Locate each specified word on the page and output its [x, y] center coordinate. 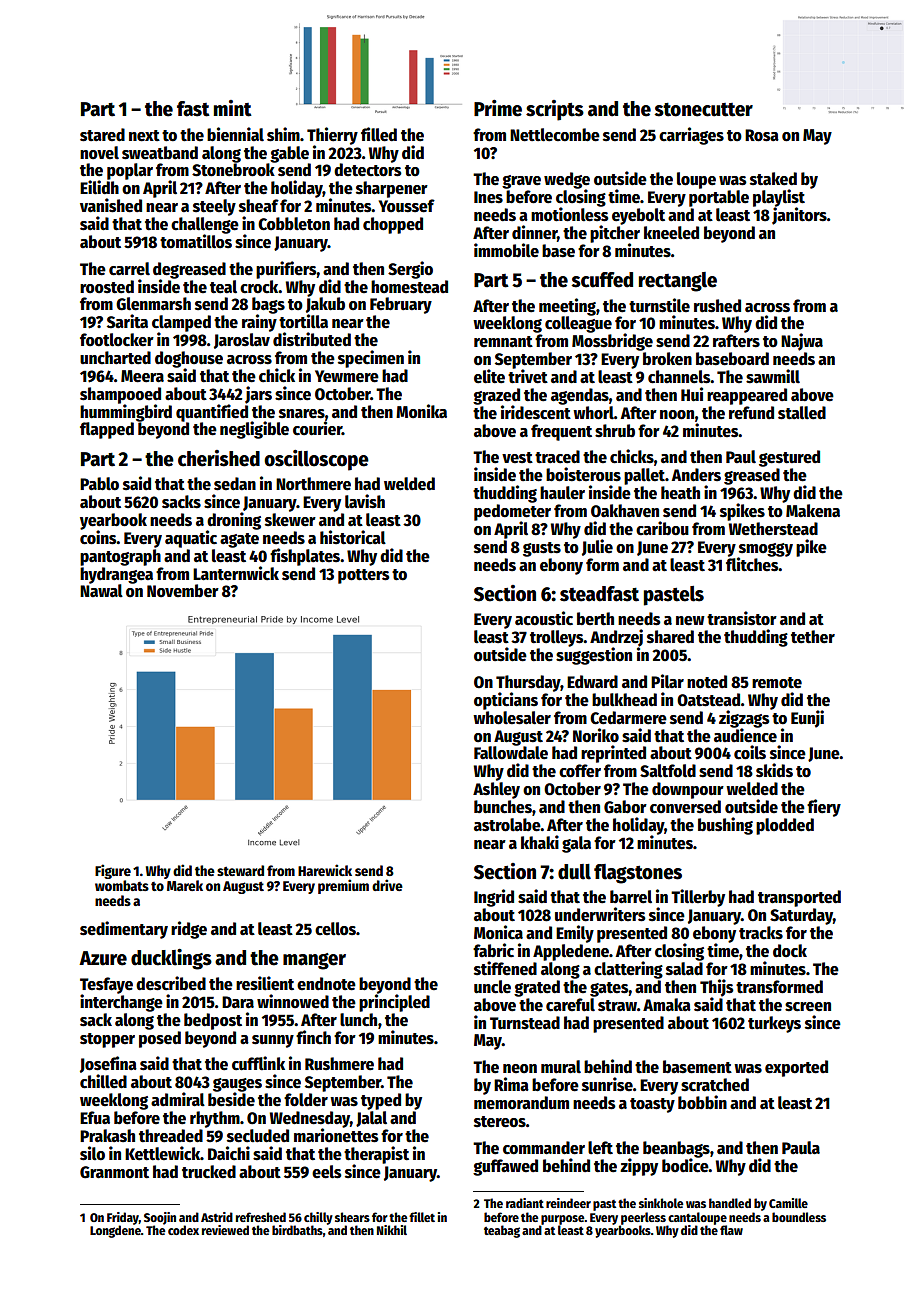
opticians [506, 701]
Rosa [762, 135]
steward [240, 870]
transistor [742, 618]
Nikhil [392, 1230]
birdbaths [297, 1230]
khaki [540, 842]
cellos [335, 929]
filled [379, 134]
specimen [371, 359]
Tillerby [698, 898]
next [144, 136]
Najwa [802, 342]
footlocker [117, 340]
